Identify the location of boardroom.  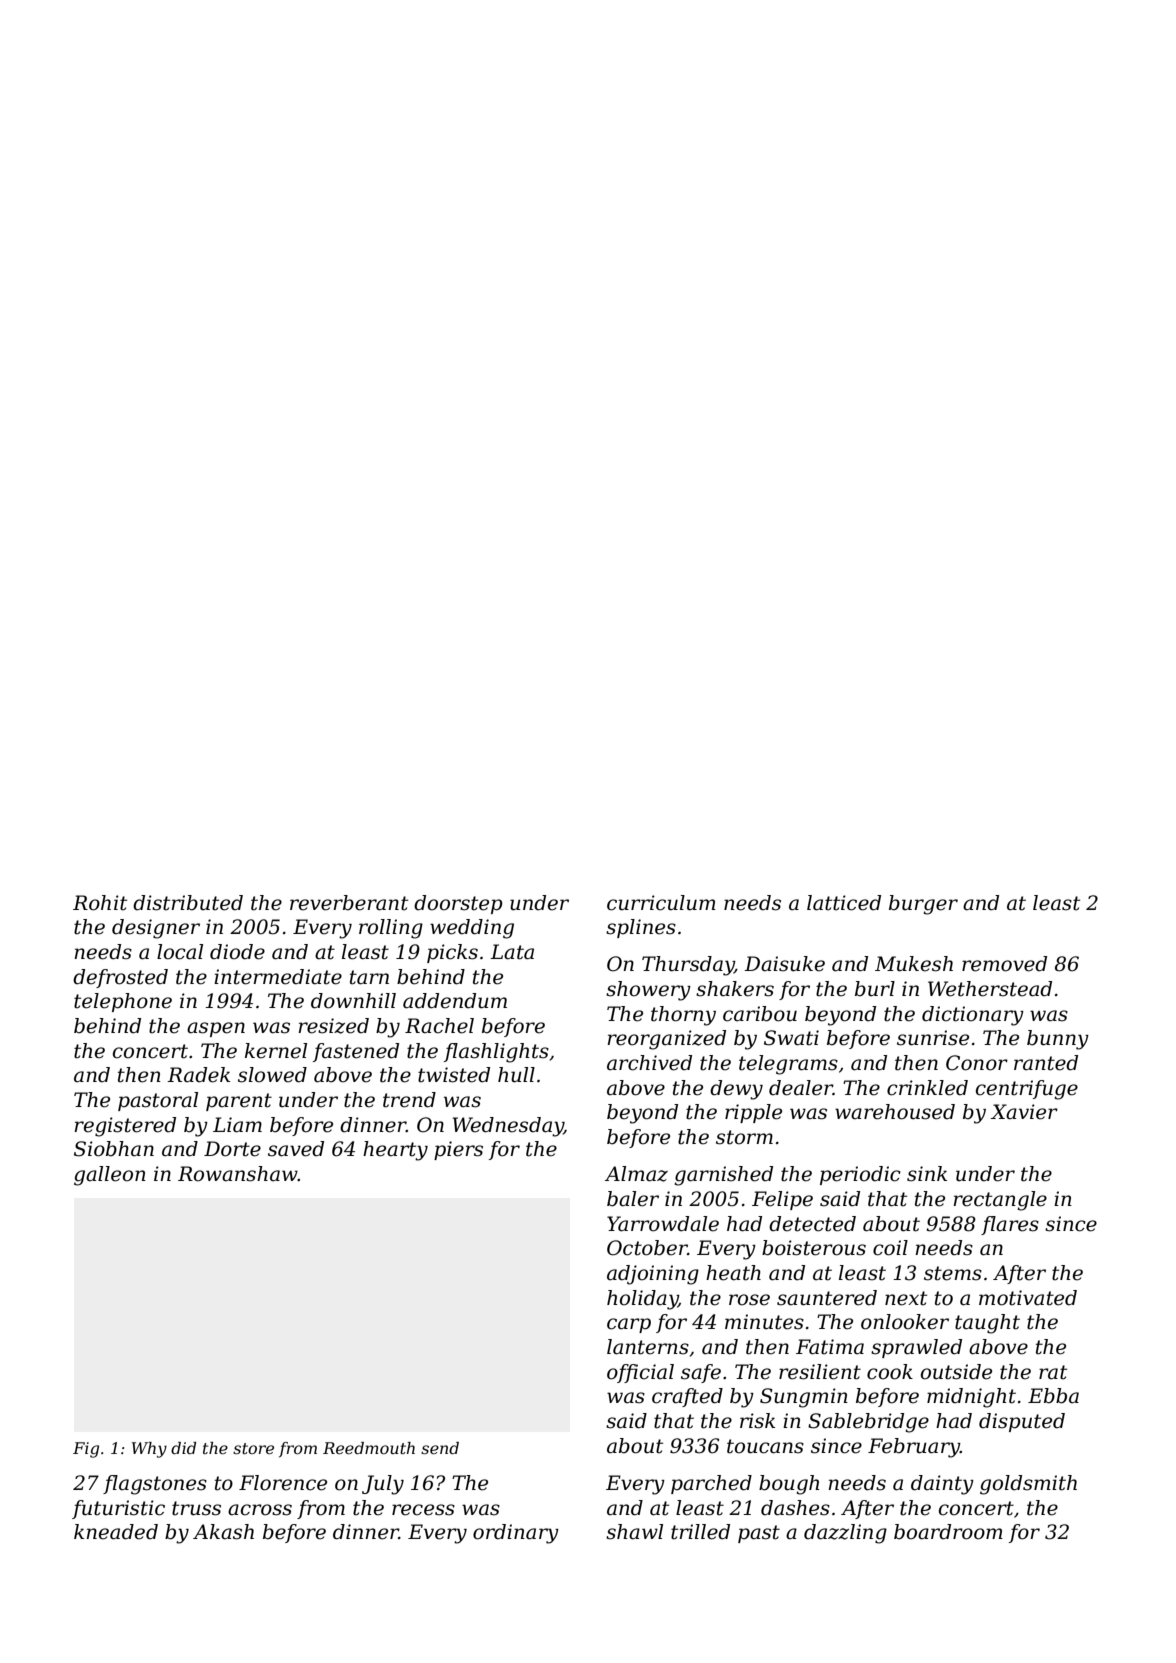
(948, 1532).
